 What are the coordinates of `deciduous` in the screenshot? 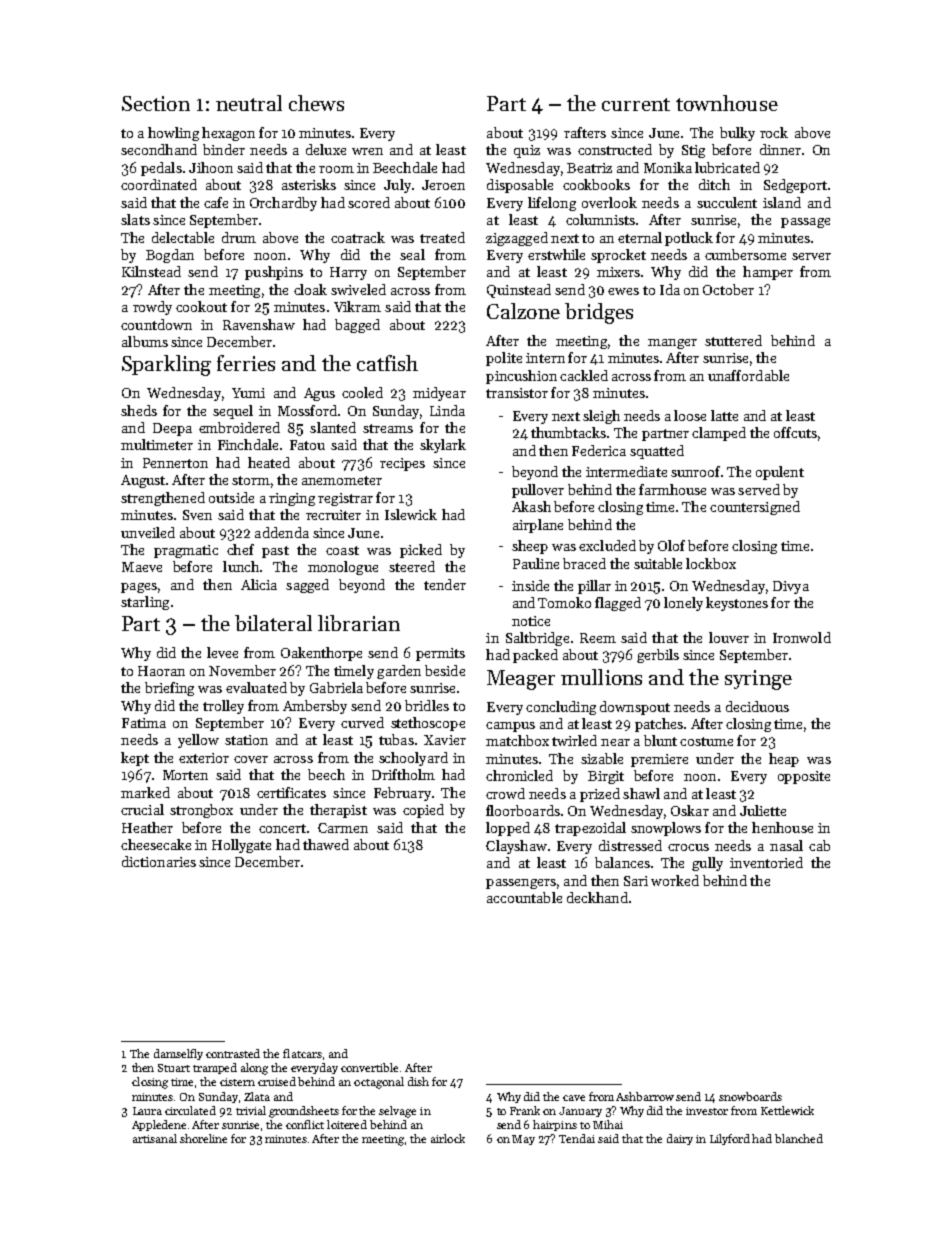 It's located at (757, 706).
